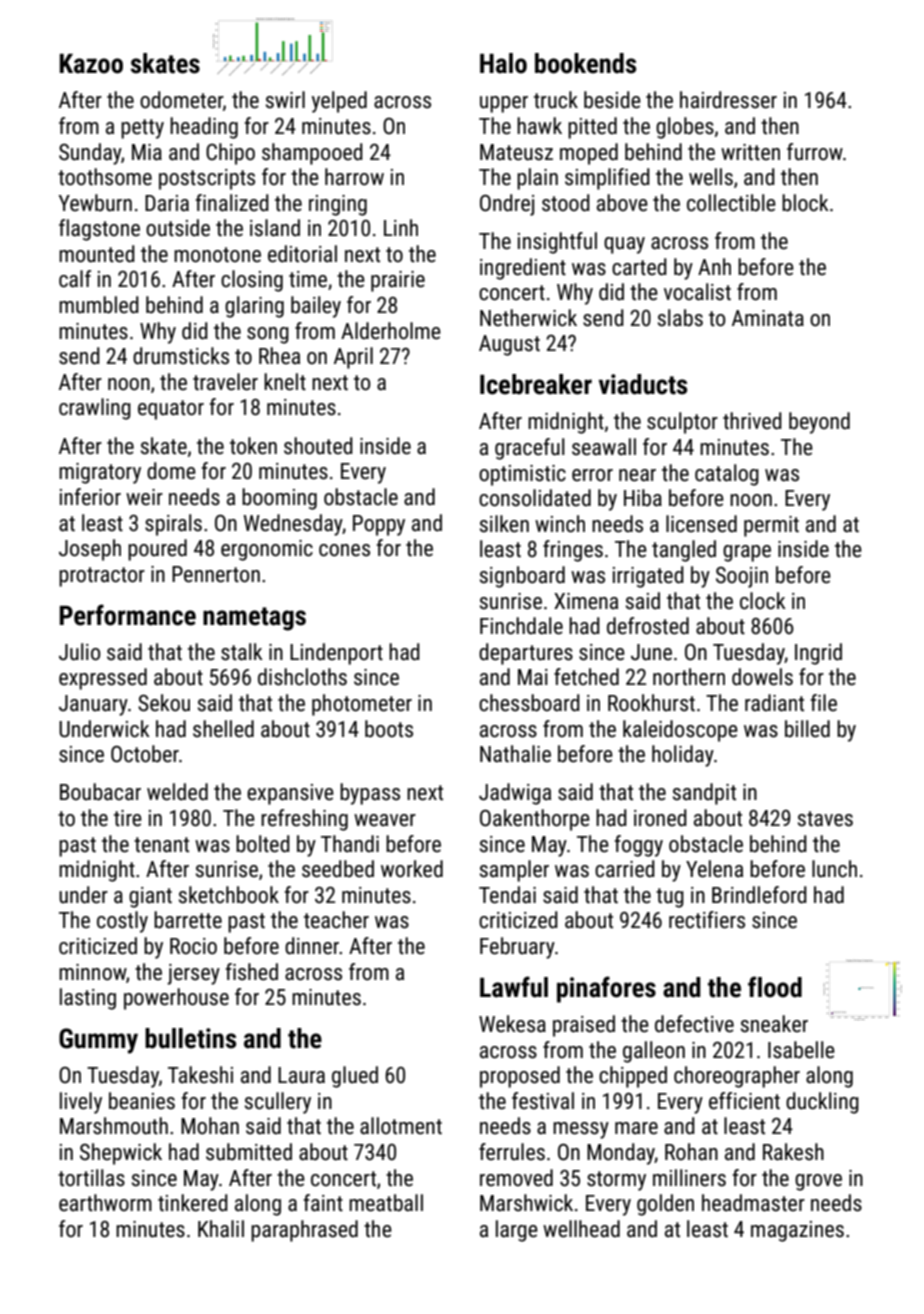 This screenshot has height=1314, width=924. Describe the element at coordinates (200, 1075) in the screenshot. I see `Takeshi` at that location.
